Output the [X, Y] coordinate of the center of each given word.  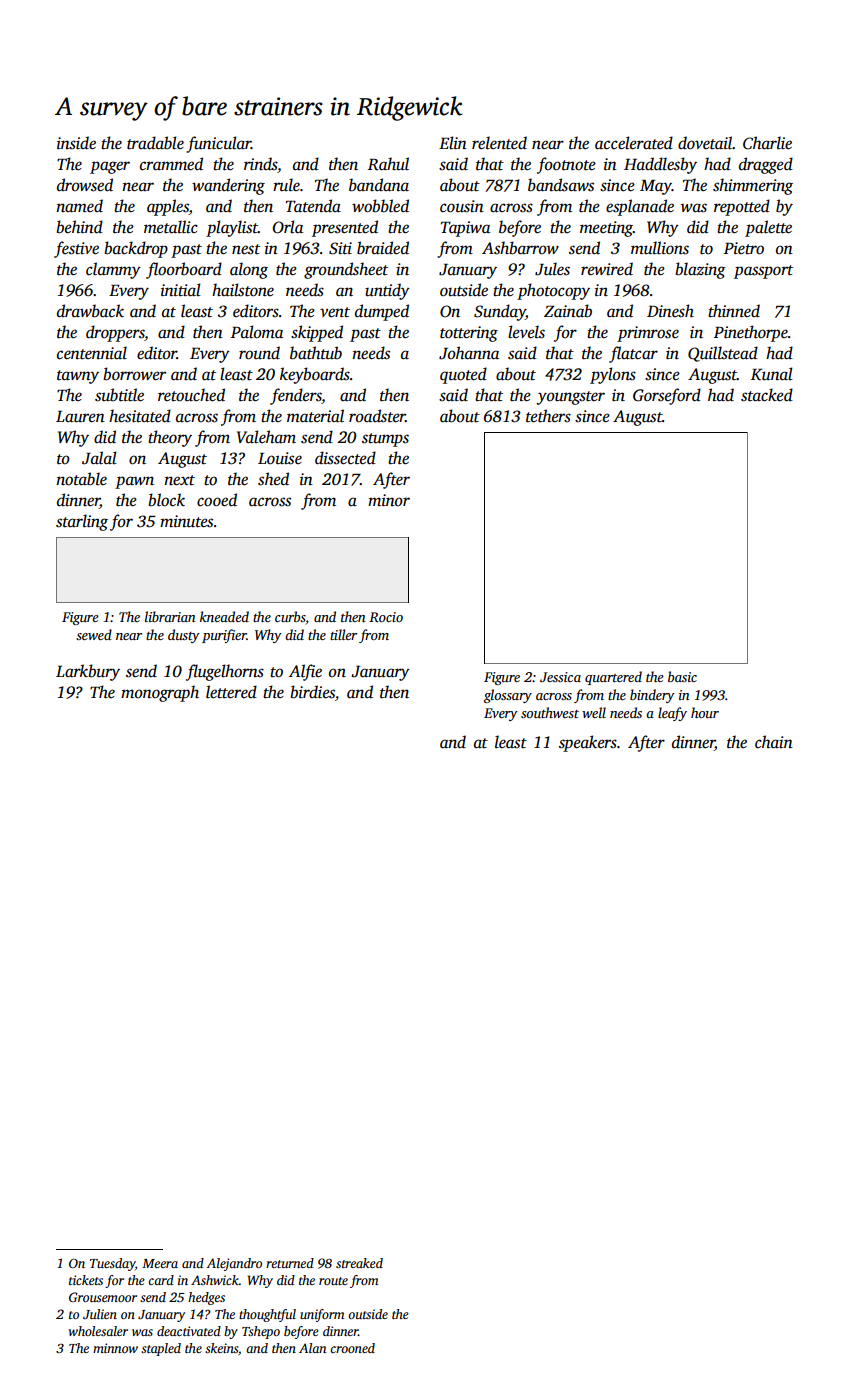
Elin [453, 142]
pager [110, 167]
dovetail [705, 143]
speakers [588, 743]
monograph [160, 693]
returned [290, 1263]
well [594, 712]
